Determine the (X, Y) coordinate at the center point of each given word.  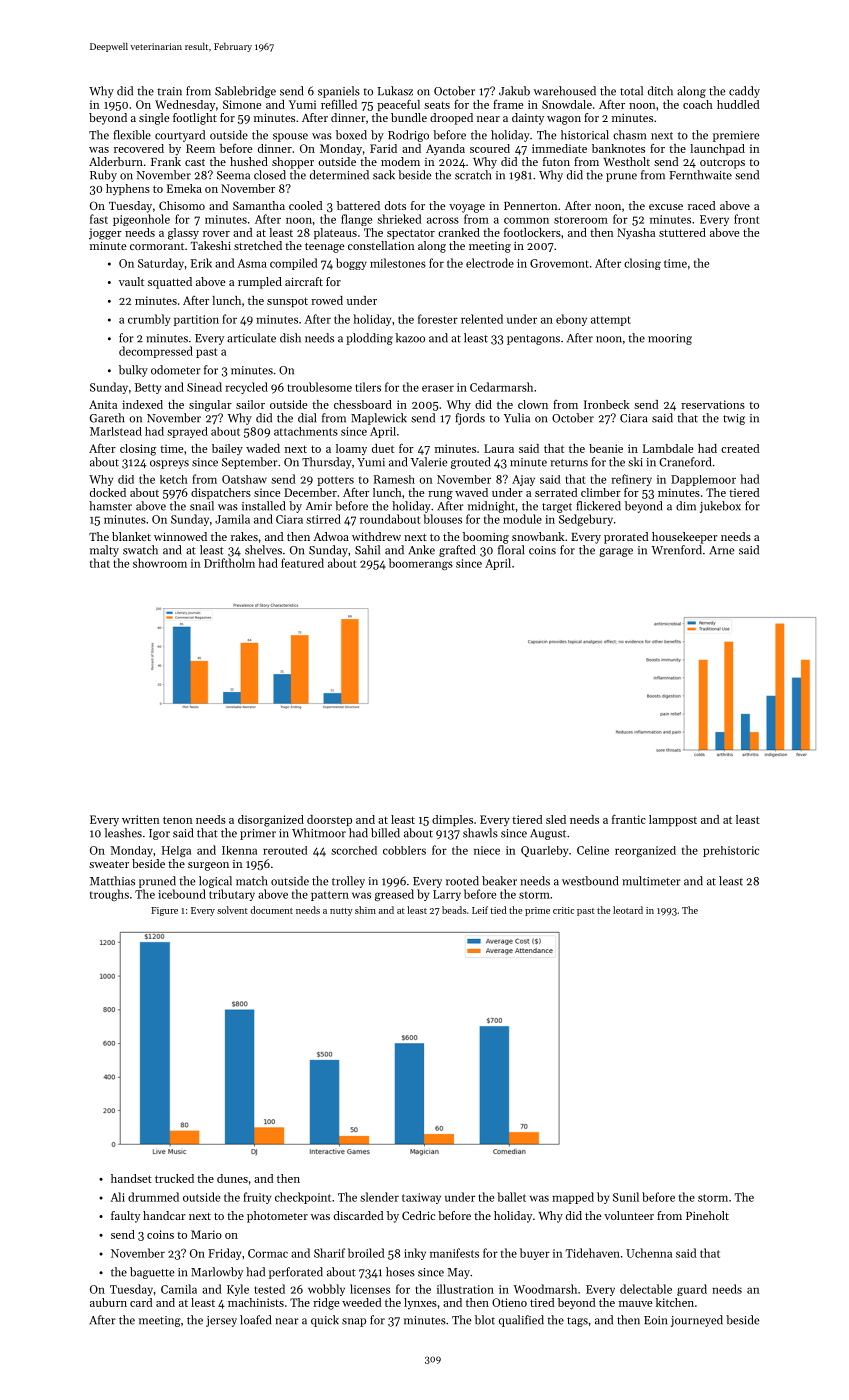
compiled (293, 264)
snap (354, 1322)
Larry (447, 895)
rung (440, 495)
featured (302, 563)
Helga (176, 851)
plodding (369, 339)
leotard (628, 910)
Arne (722, 550)
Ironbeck (606, 404)
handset (131, 1178)
